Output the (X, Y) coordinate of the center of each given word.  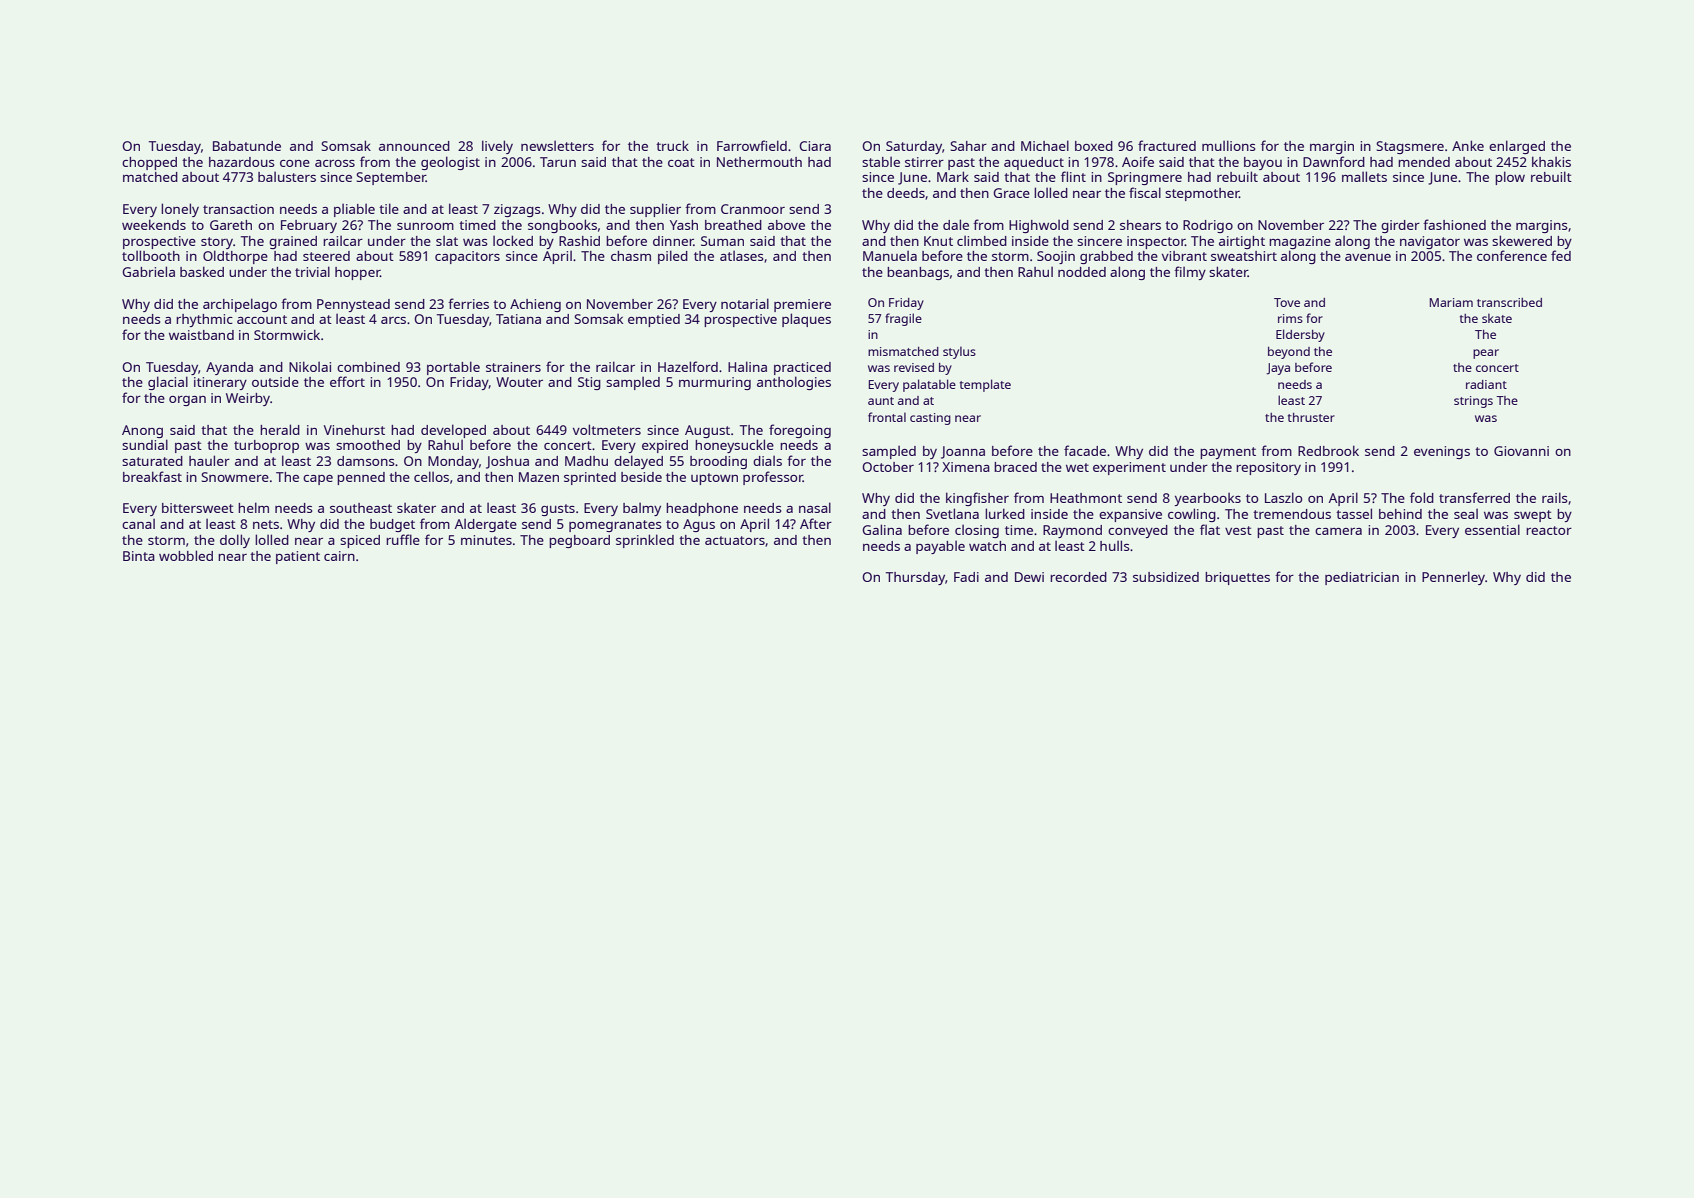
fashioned (1454, 224)
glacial (168, 383)
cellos (431, 476)
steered (326, 256)
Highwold (1039, 226)
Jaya (1278, 369)
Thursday (915, 578)
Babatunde (247, 146)
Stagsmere (1410, 147)
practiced (802, 368)
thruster (1311, 417)
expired (665, 446)
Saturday (914, 147)
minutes (486, 540)
